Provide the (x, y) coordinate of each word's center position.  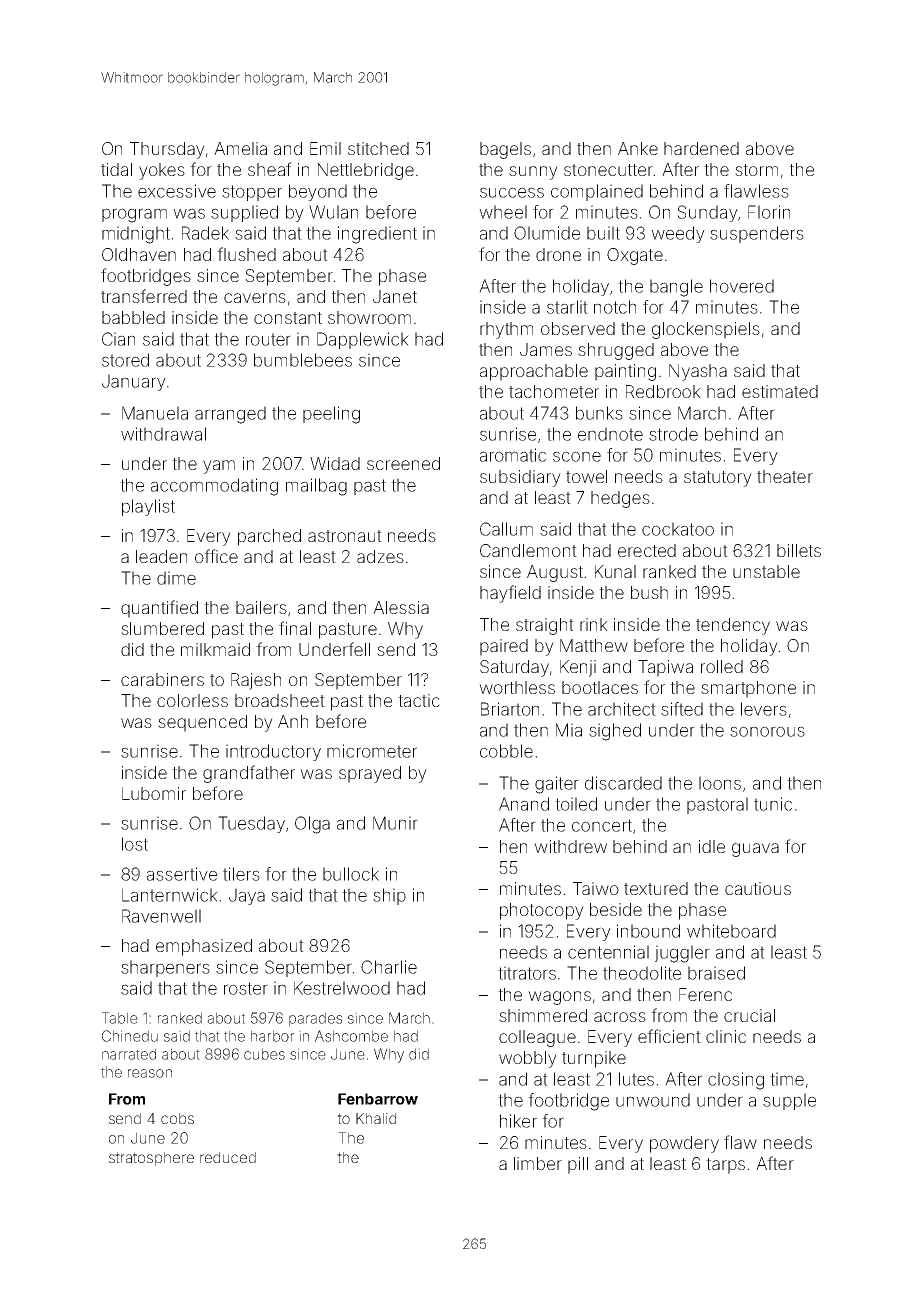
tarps (725, 1166)
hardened (701, 148)
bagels (505, 150)
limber (538, 1163)
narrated (129, 1054)
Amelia (240, 148)
